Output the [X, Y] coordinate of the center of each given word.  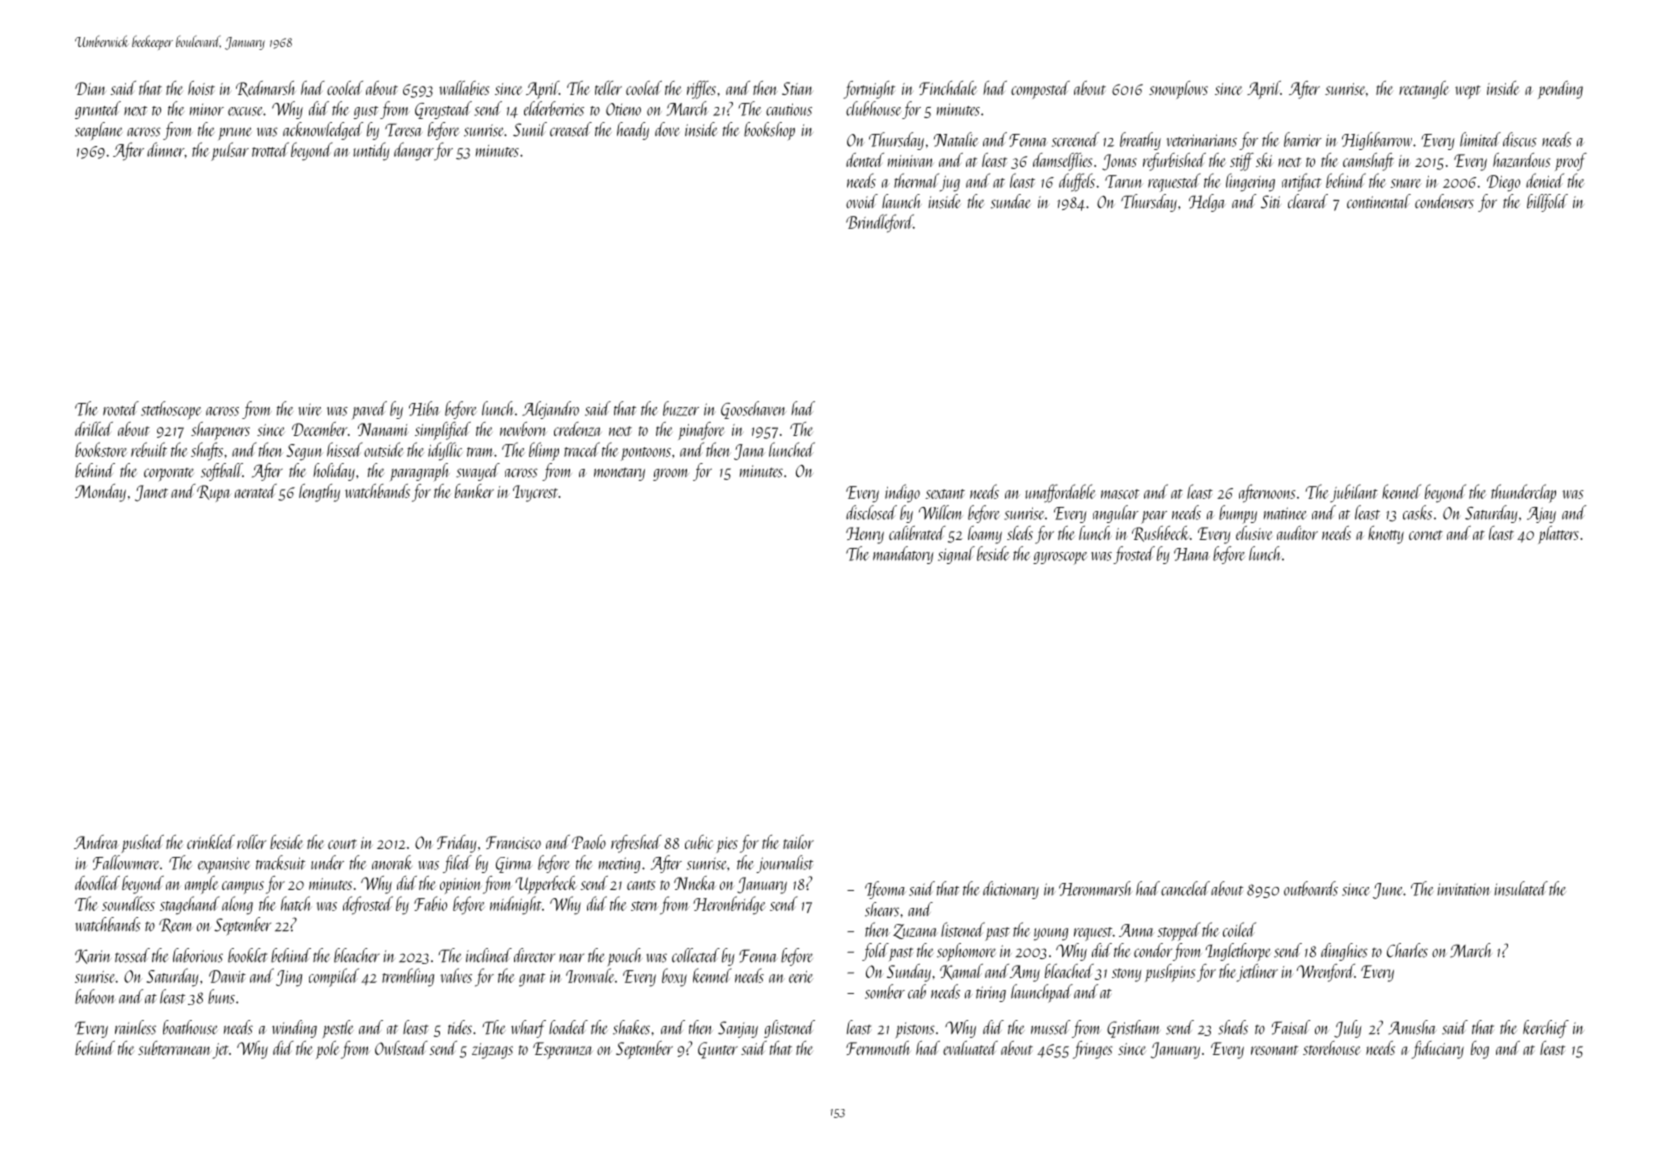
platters [1558, 535]
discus [1520, 139]
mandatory [903, 555]
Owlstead [401, 1048]
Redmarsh [266, 89]
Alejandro [550, 410]
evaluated [970, 1048]
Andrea [96, 842]
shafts [207, 451]
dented [865, 160]
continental [1379, 201]
